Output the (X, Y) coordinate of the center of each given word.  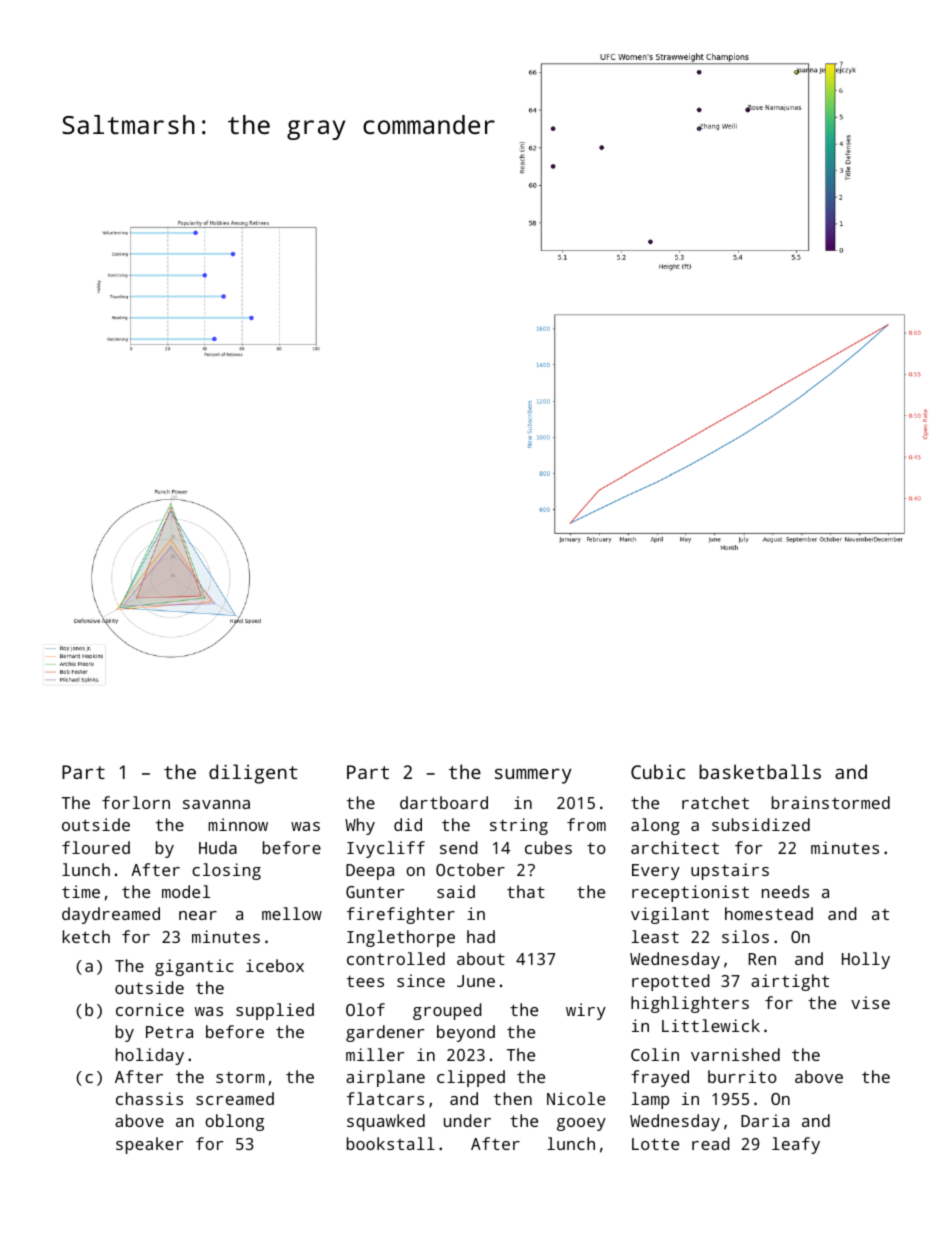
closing (226, 871)
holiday (150, 1056)
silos (745, 936)
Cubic (658, 771)
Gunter (375, 892)
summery (533, 776)
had (481, 936)
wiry (586, 1011)
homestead (769, 913)
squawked (386, 1122)
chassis (149, 1098)
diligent (253, 774)
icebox (275, 965)
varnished (735, 1054)
